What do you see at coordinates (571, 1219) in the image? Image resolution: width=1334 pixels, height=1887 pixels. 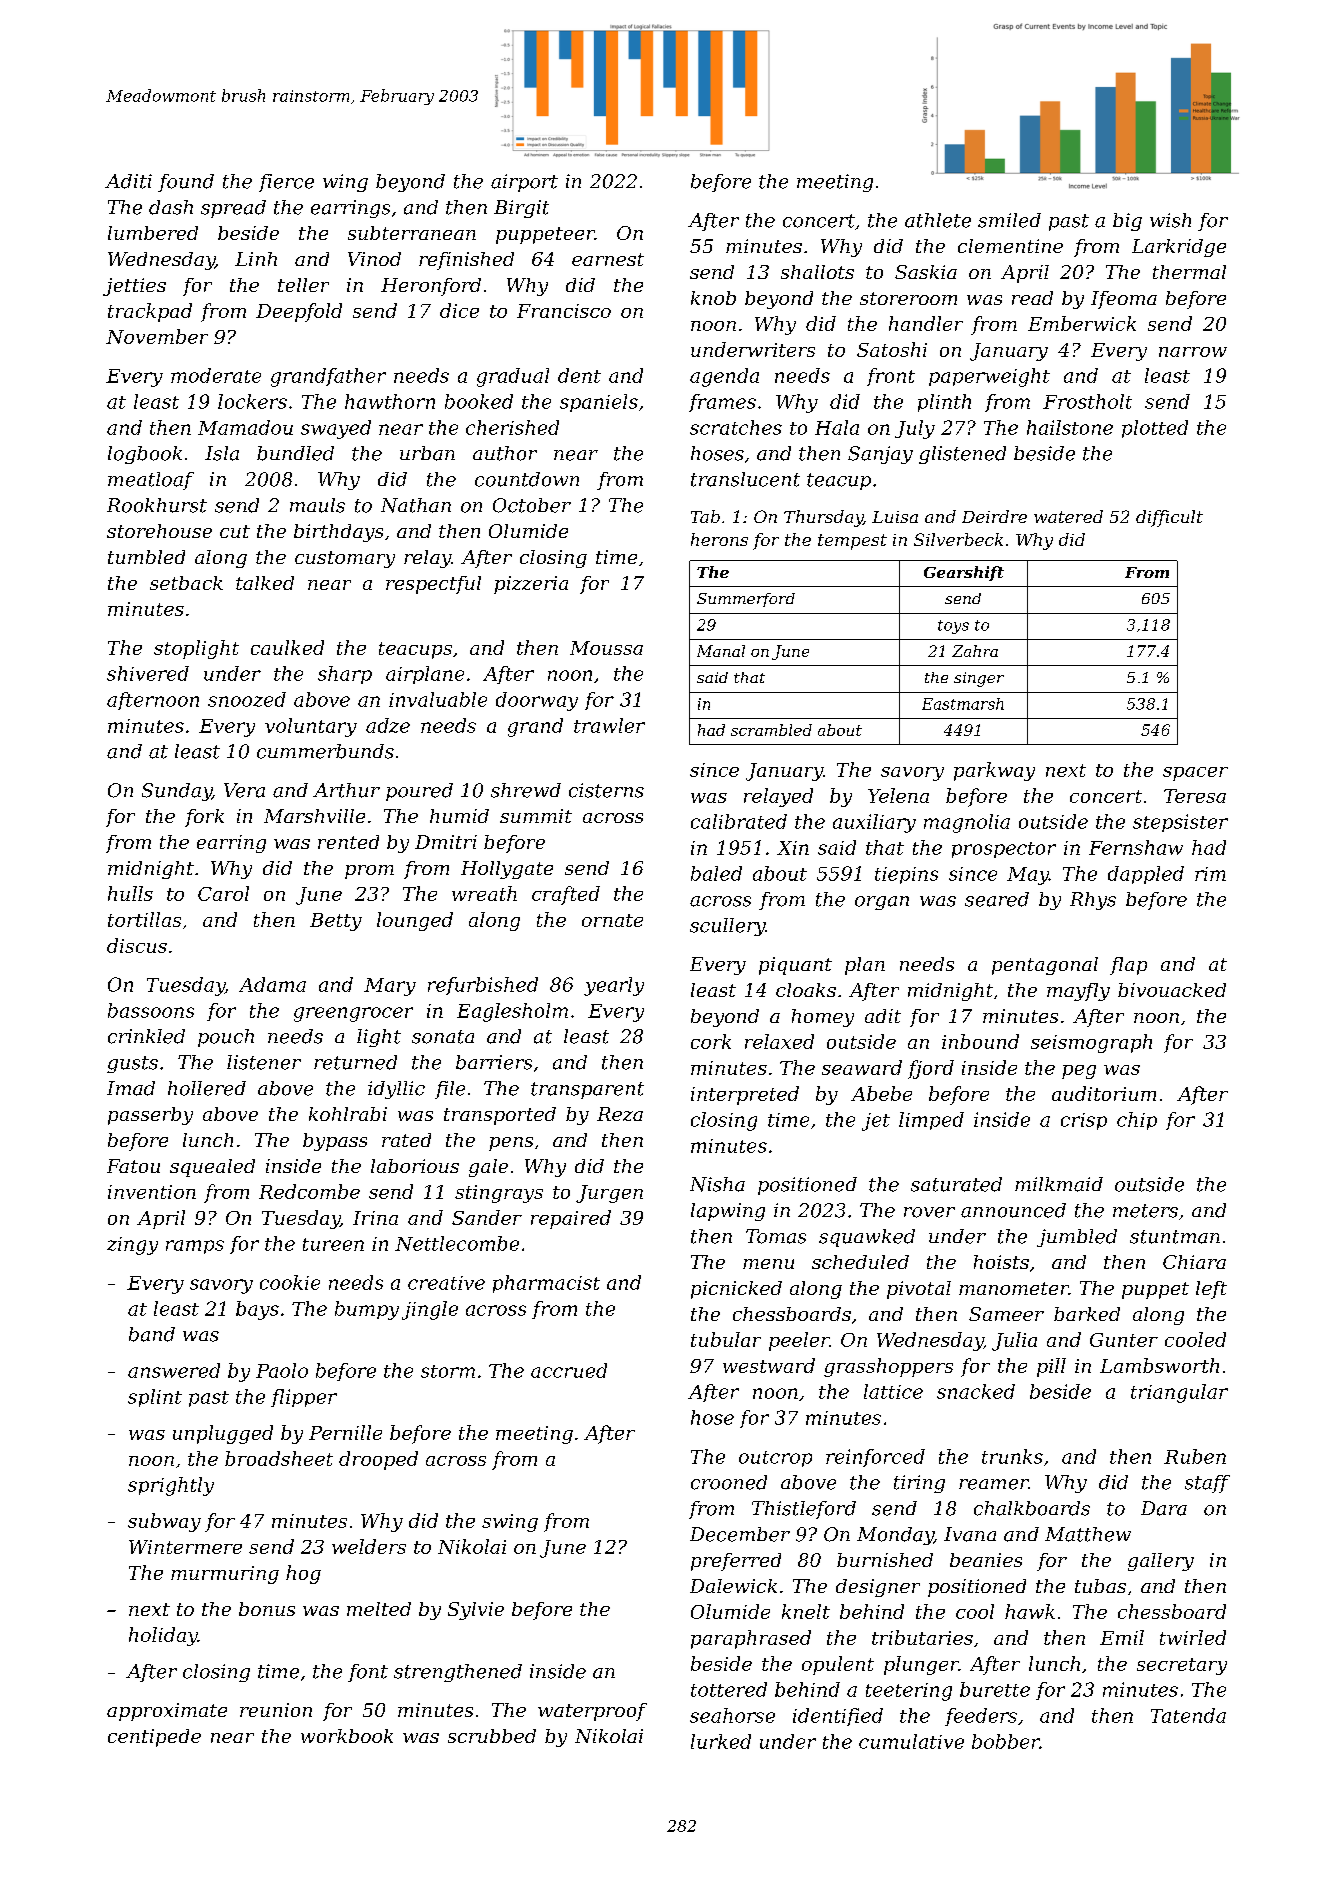 I see `repaired` at bounding box center [571, 1219].
